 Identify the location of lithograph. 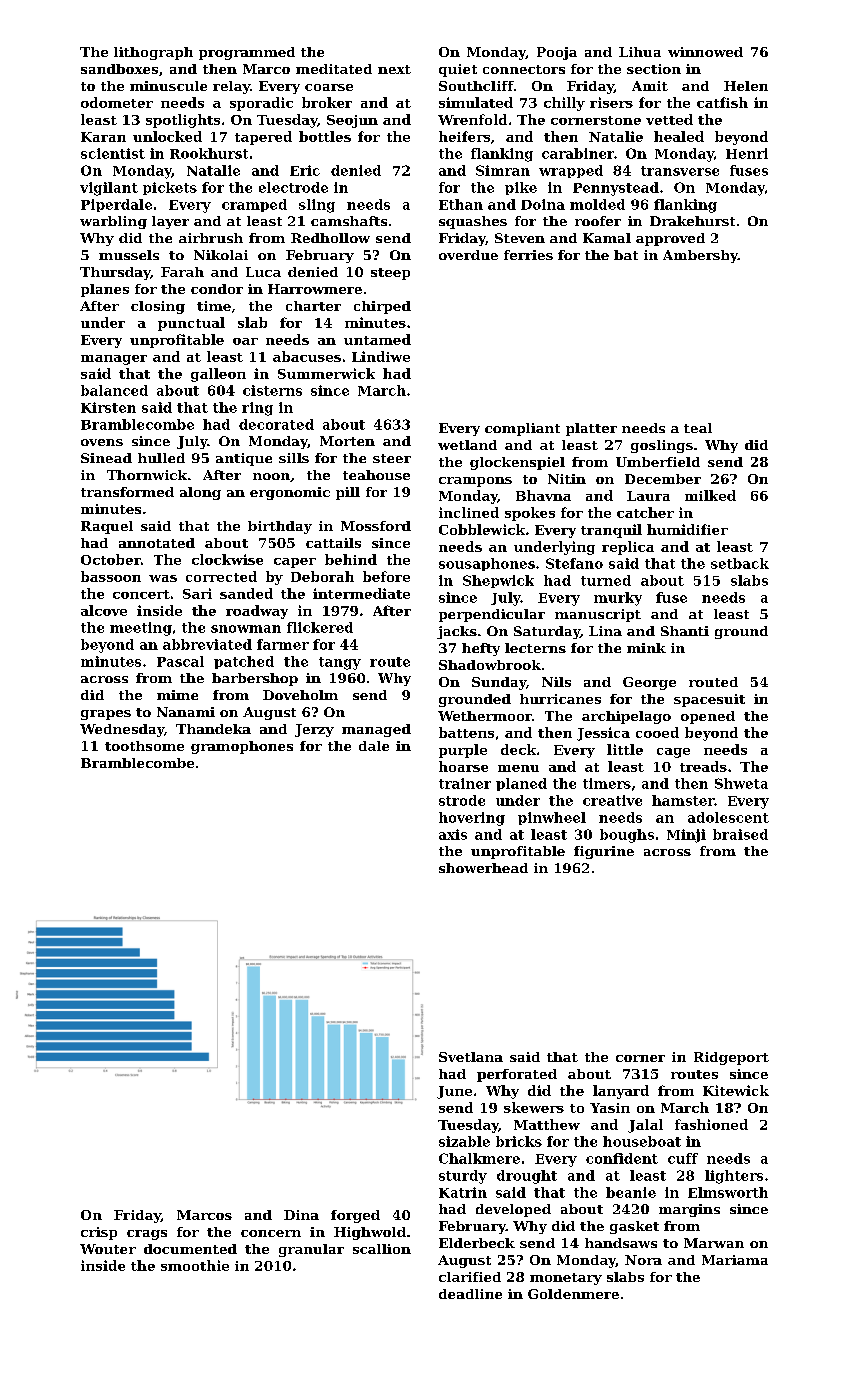
(153, 53).
